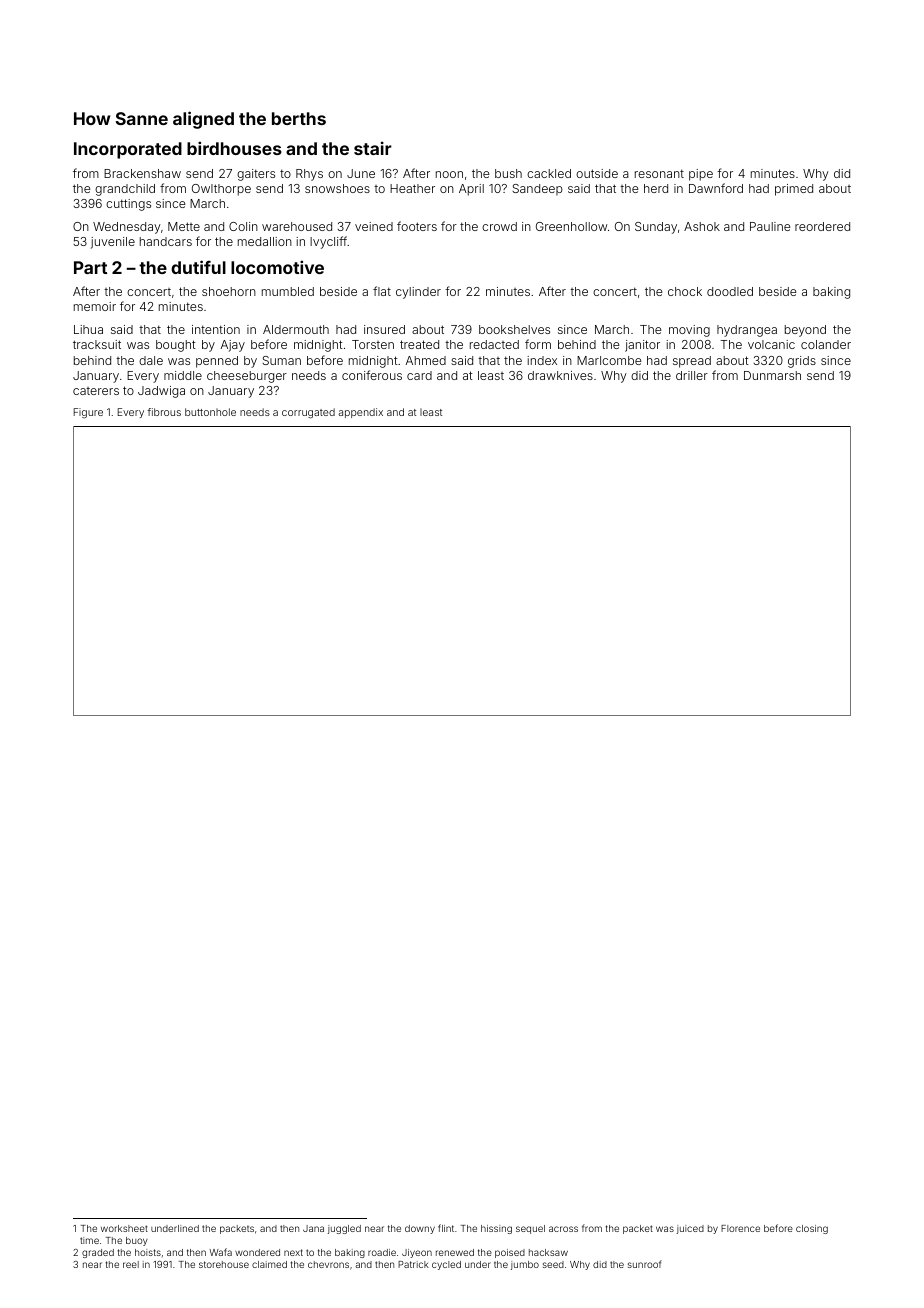  Describe the element at coordinates (692, 375) in the document. I see `driller` at that location.
